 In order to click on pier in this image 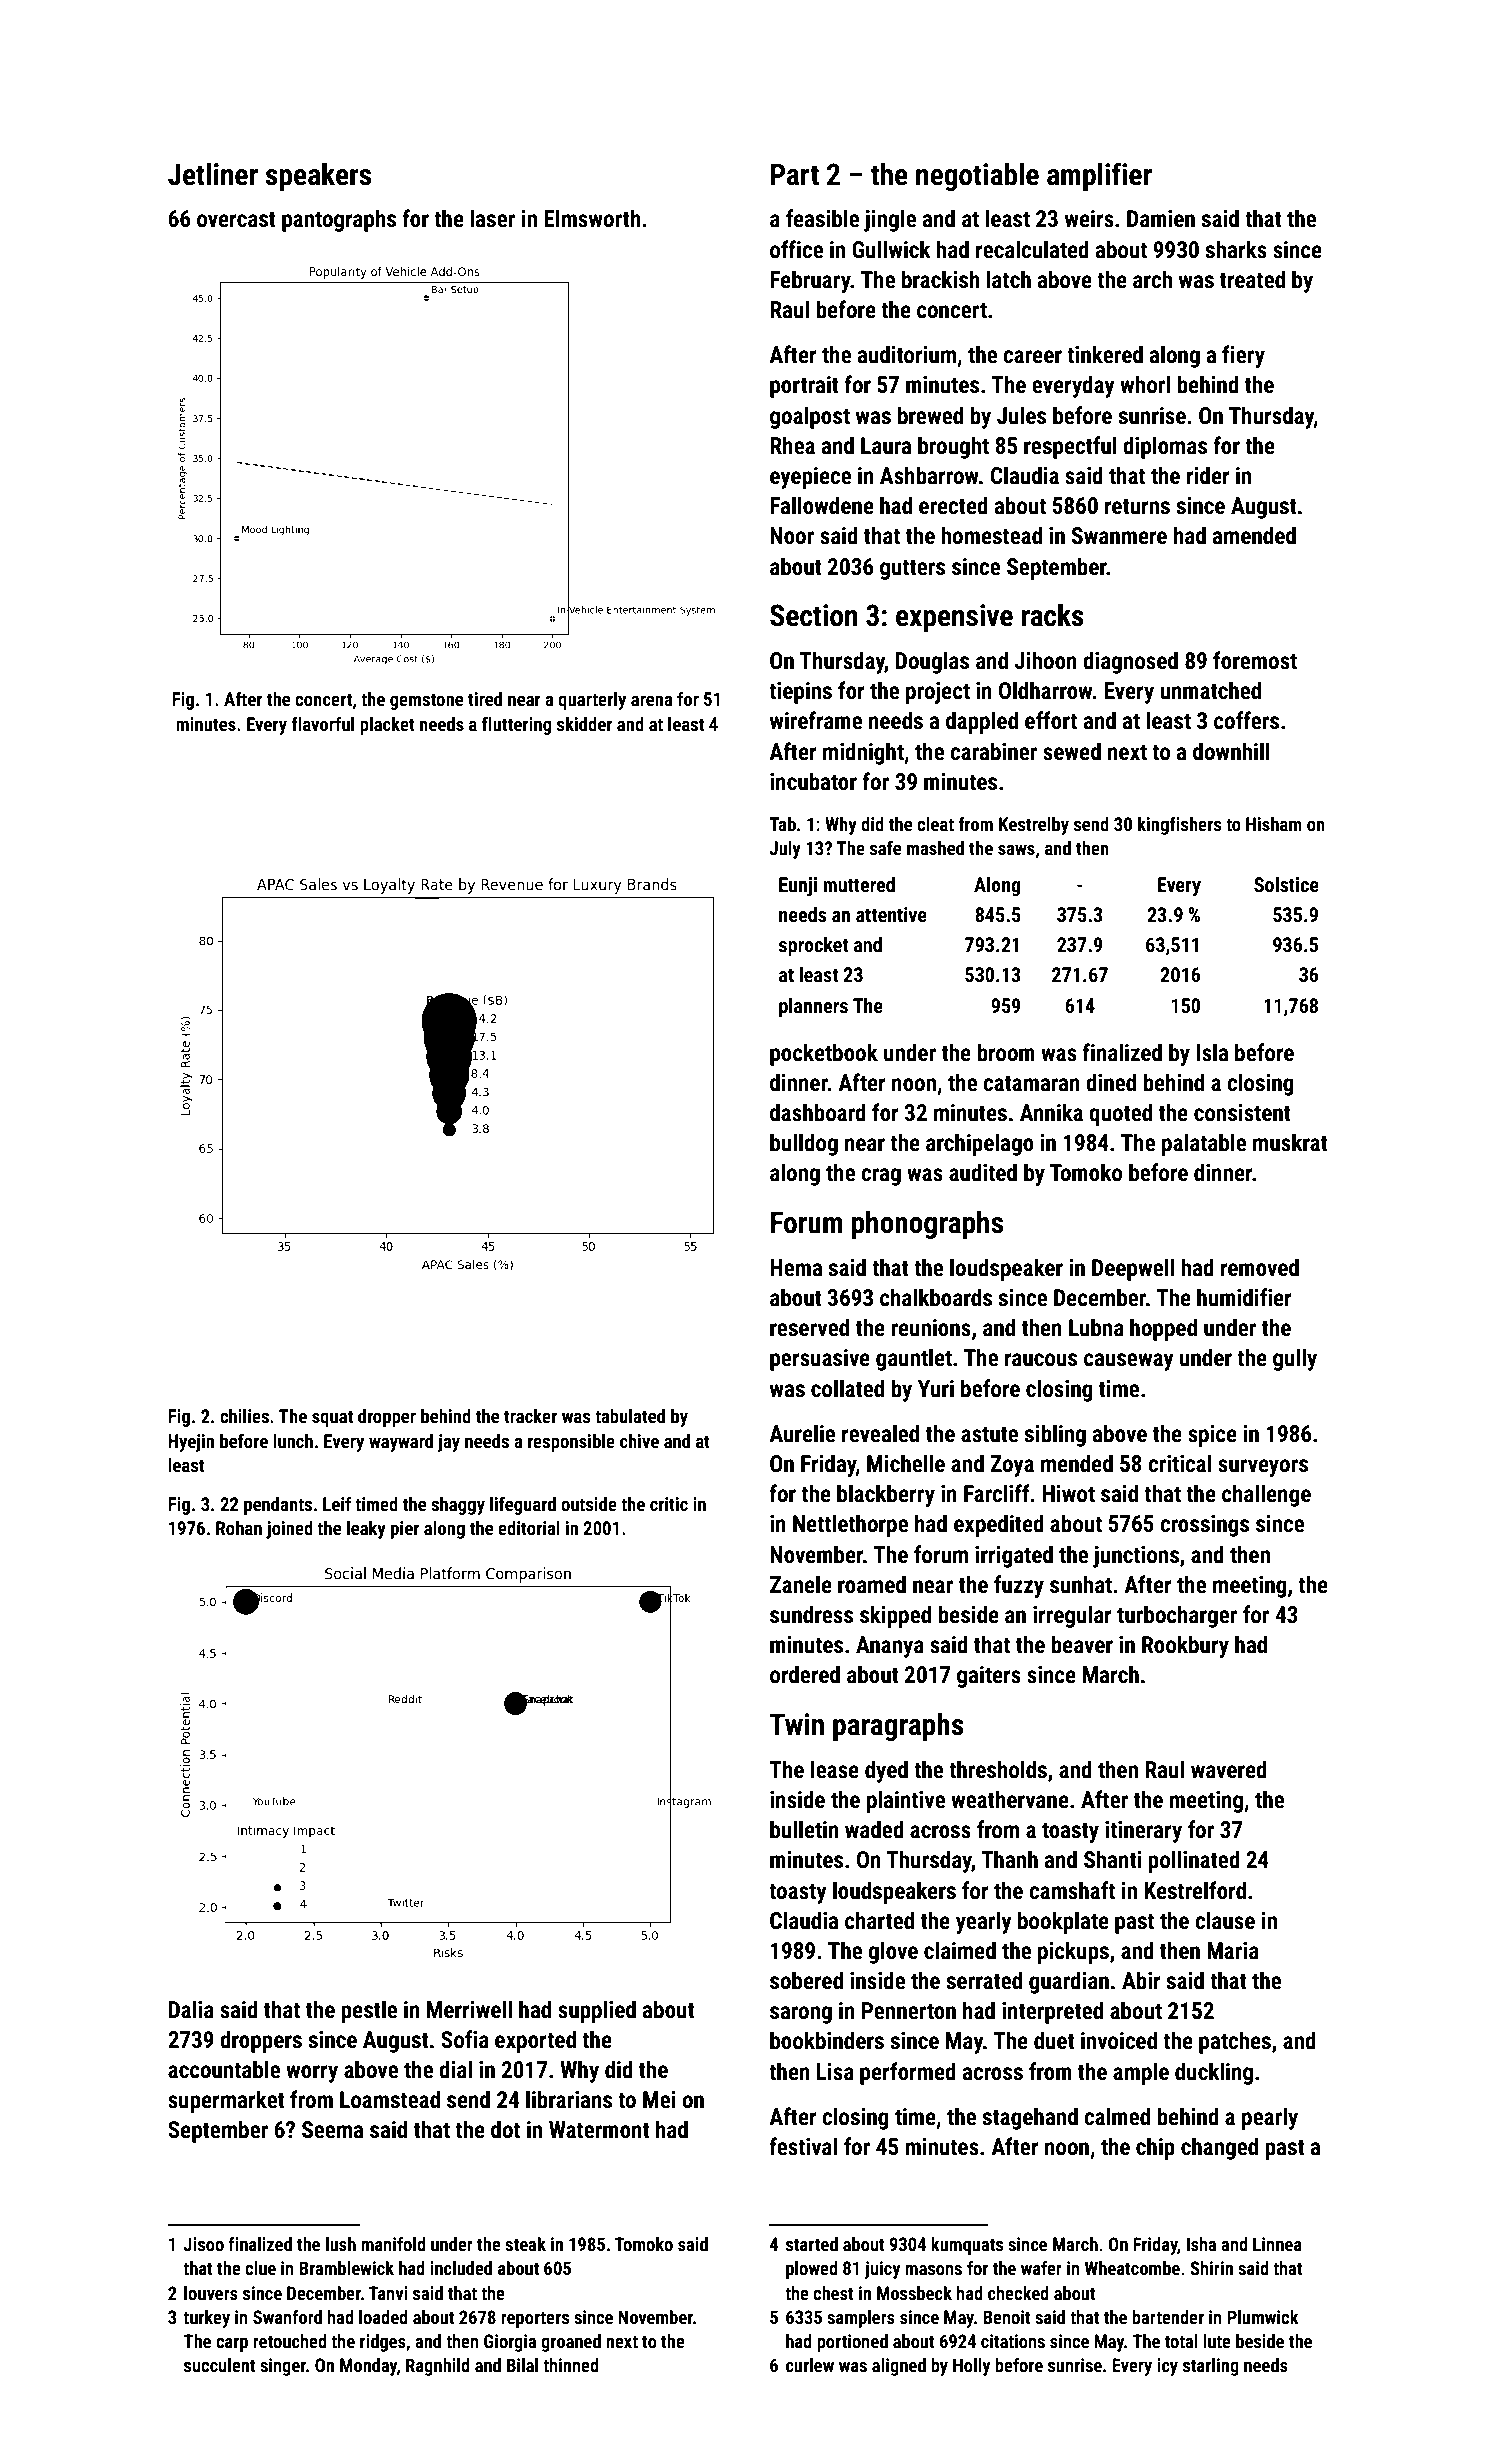, I will do `click(405, 1530)`.
